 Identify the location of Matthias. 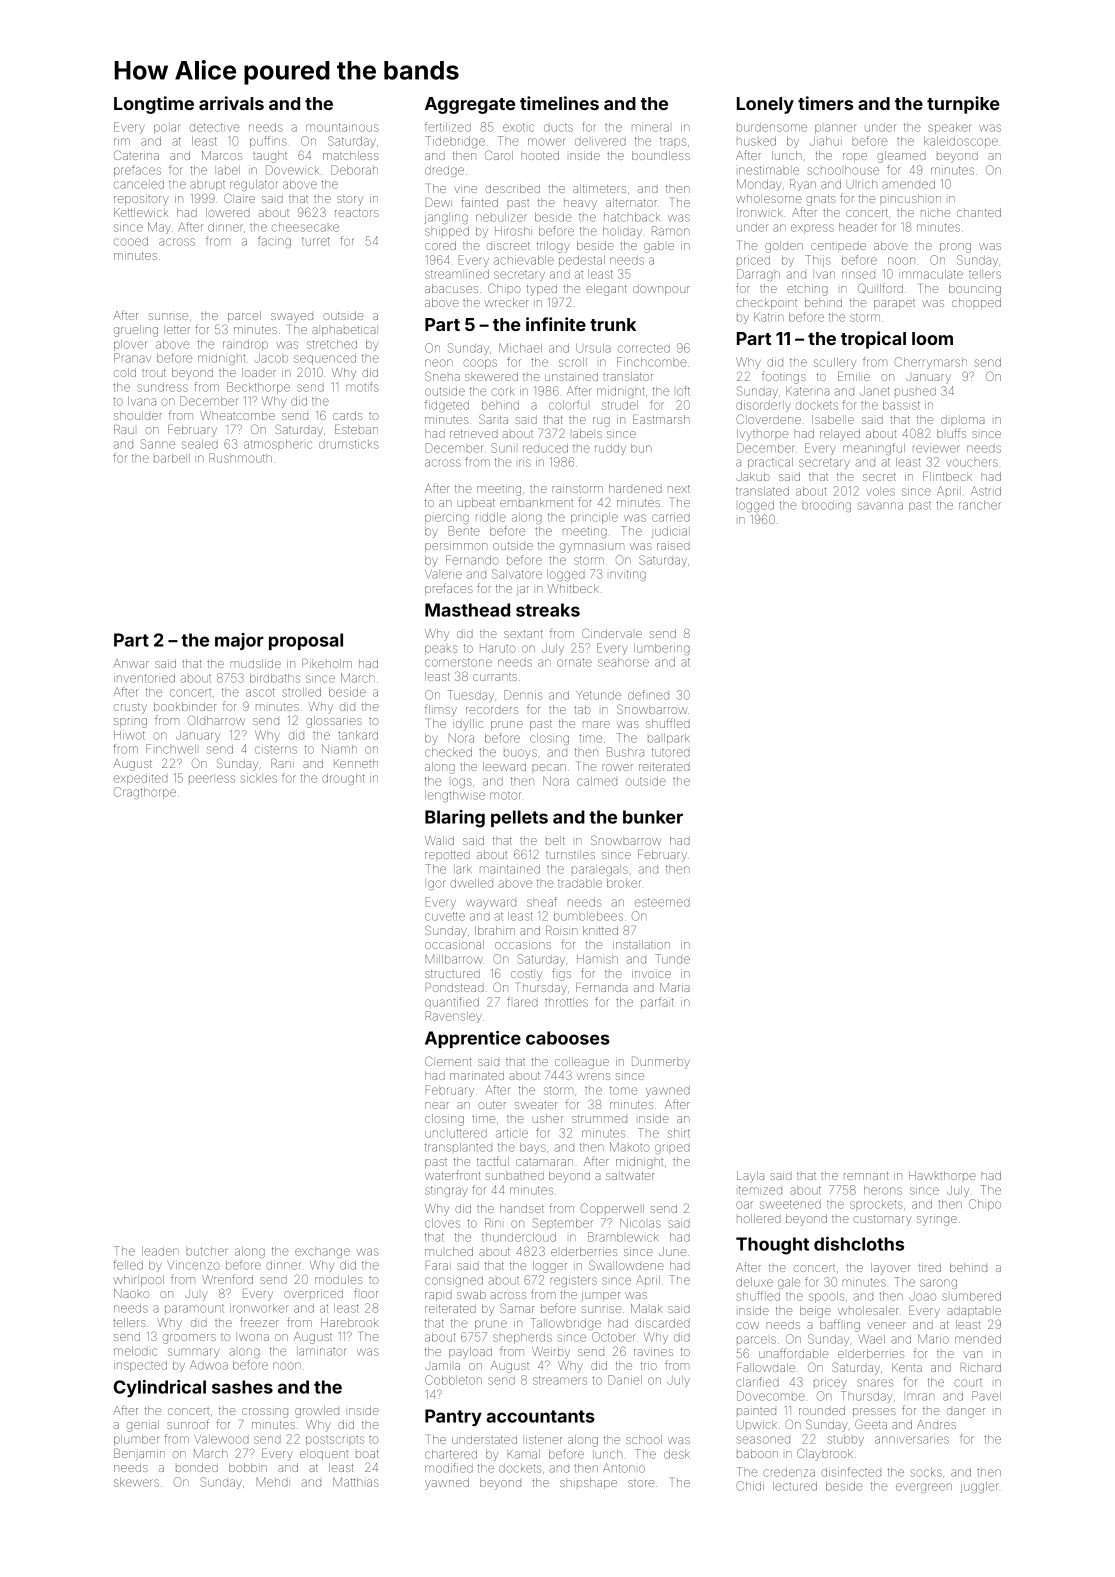
(356, 1482).
